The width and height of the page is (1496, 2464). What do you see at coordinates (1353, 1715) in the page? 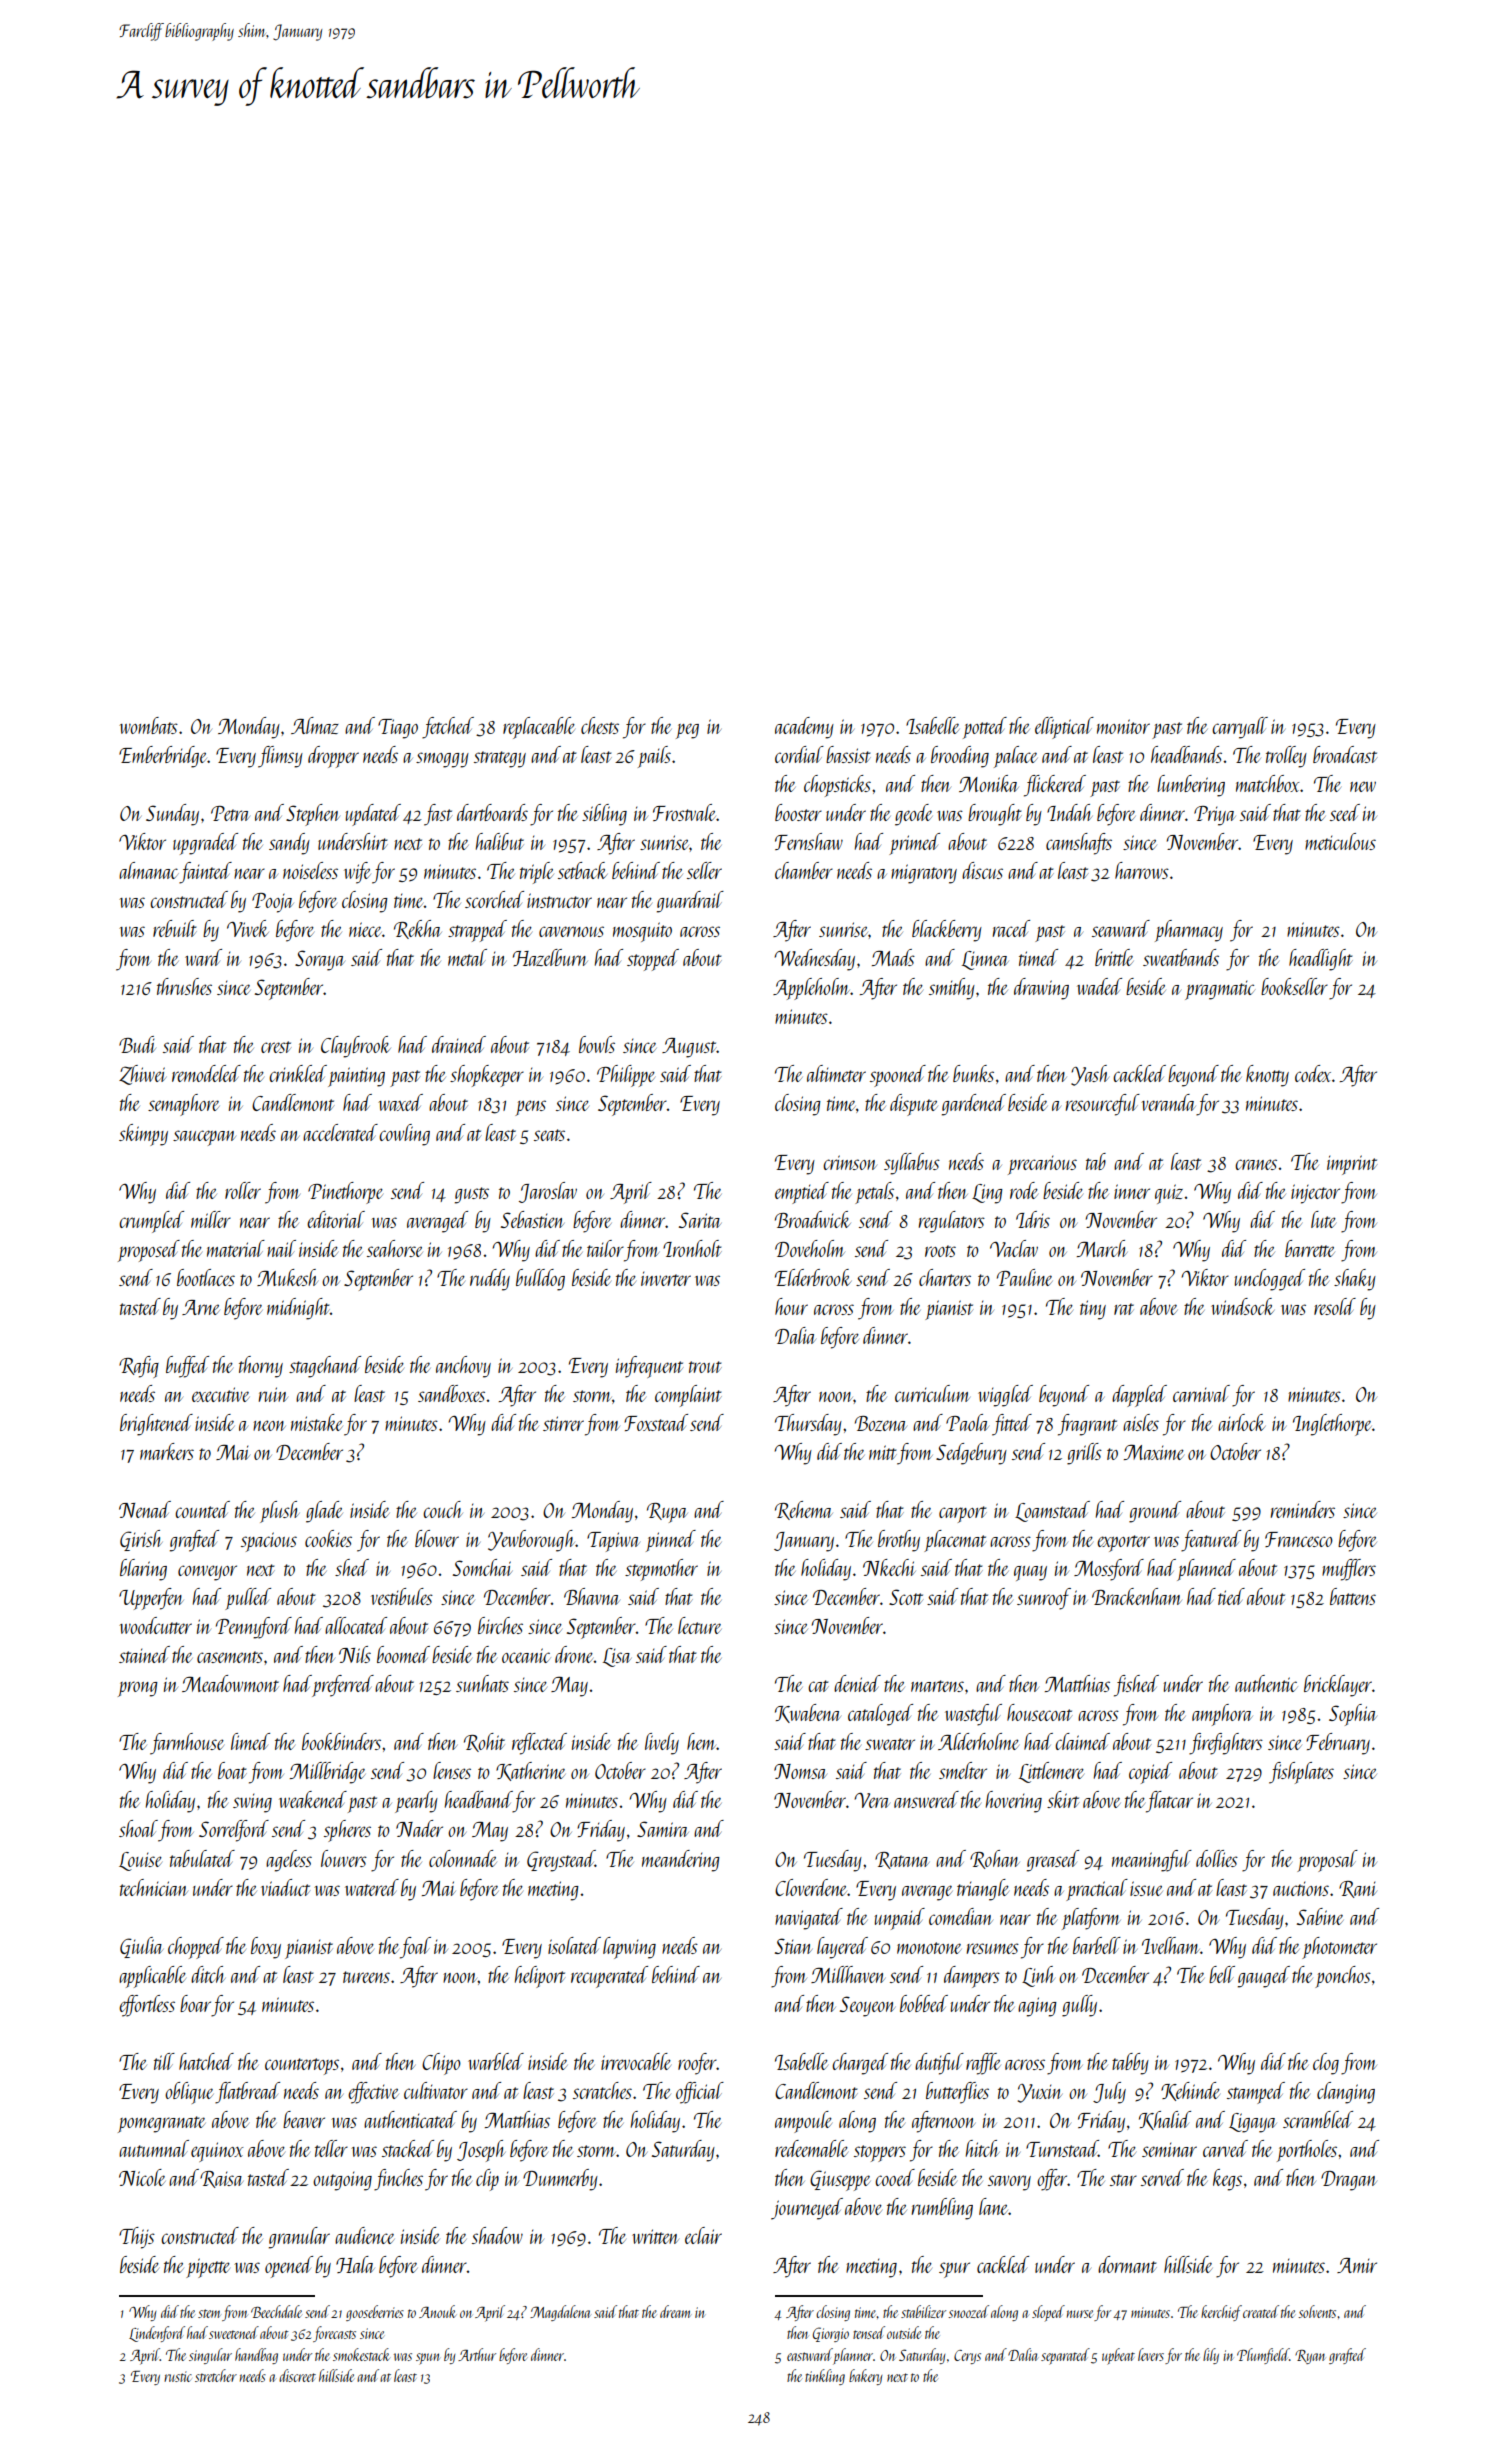
I see `Sophia` at bounding box center [1353, 1715].
